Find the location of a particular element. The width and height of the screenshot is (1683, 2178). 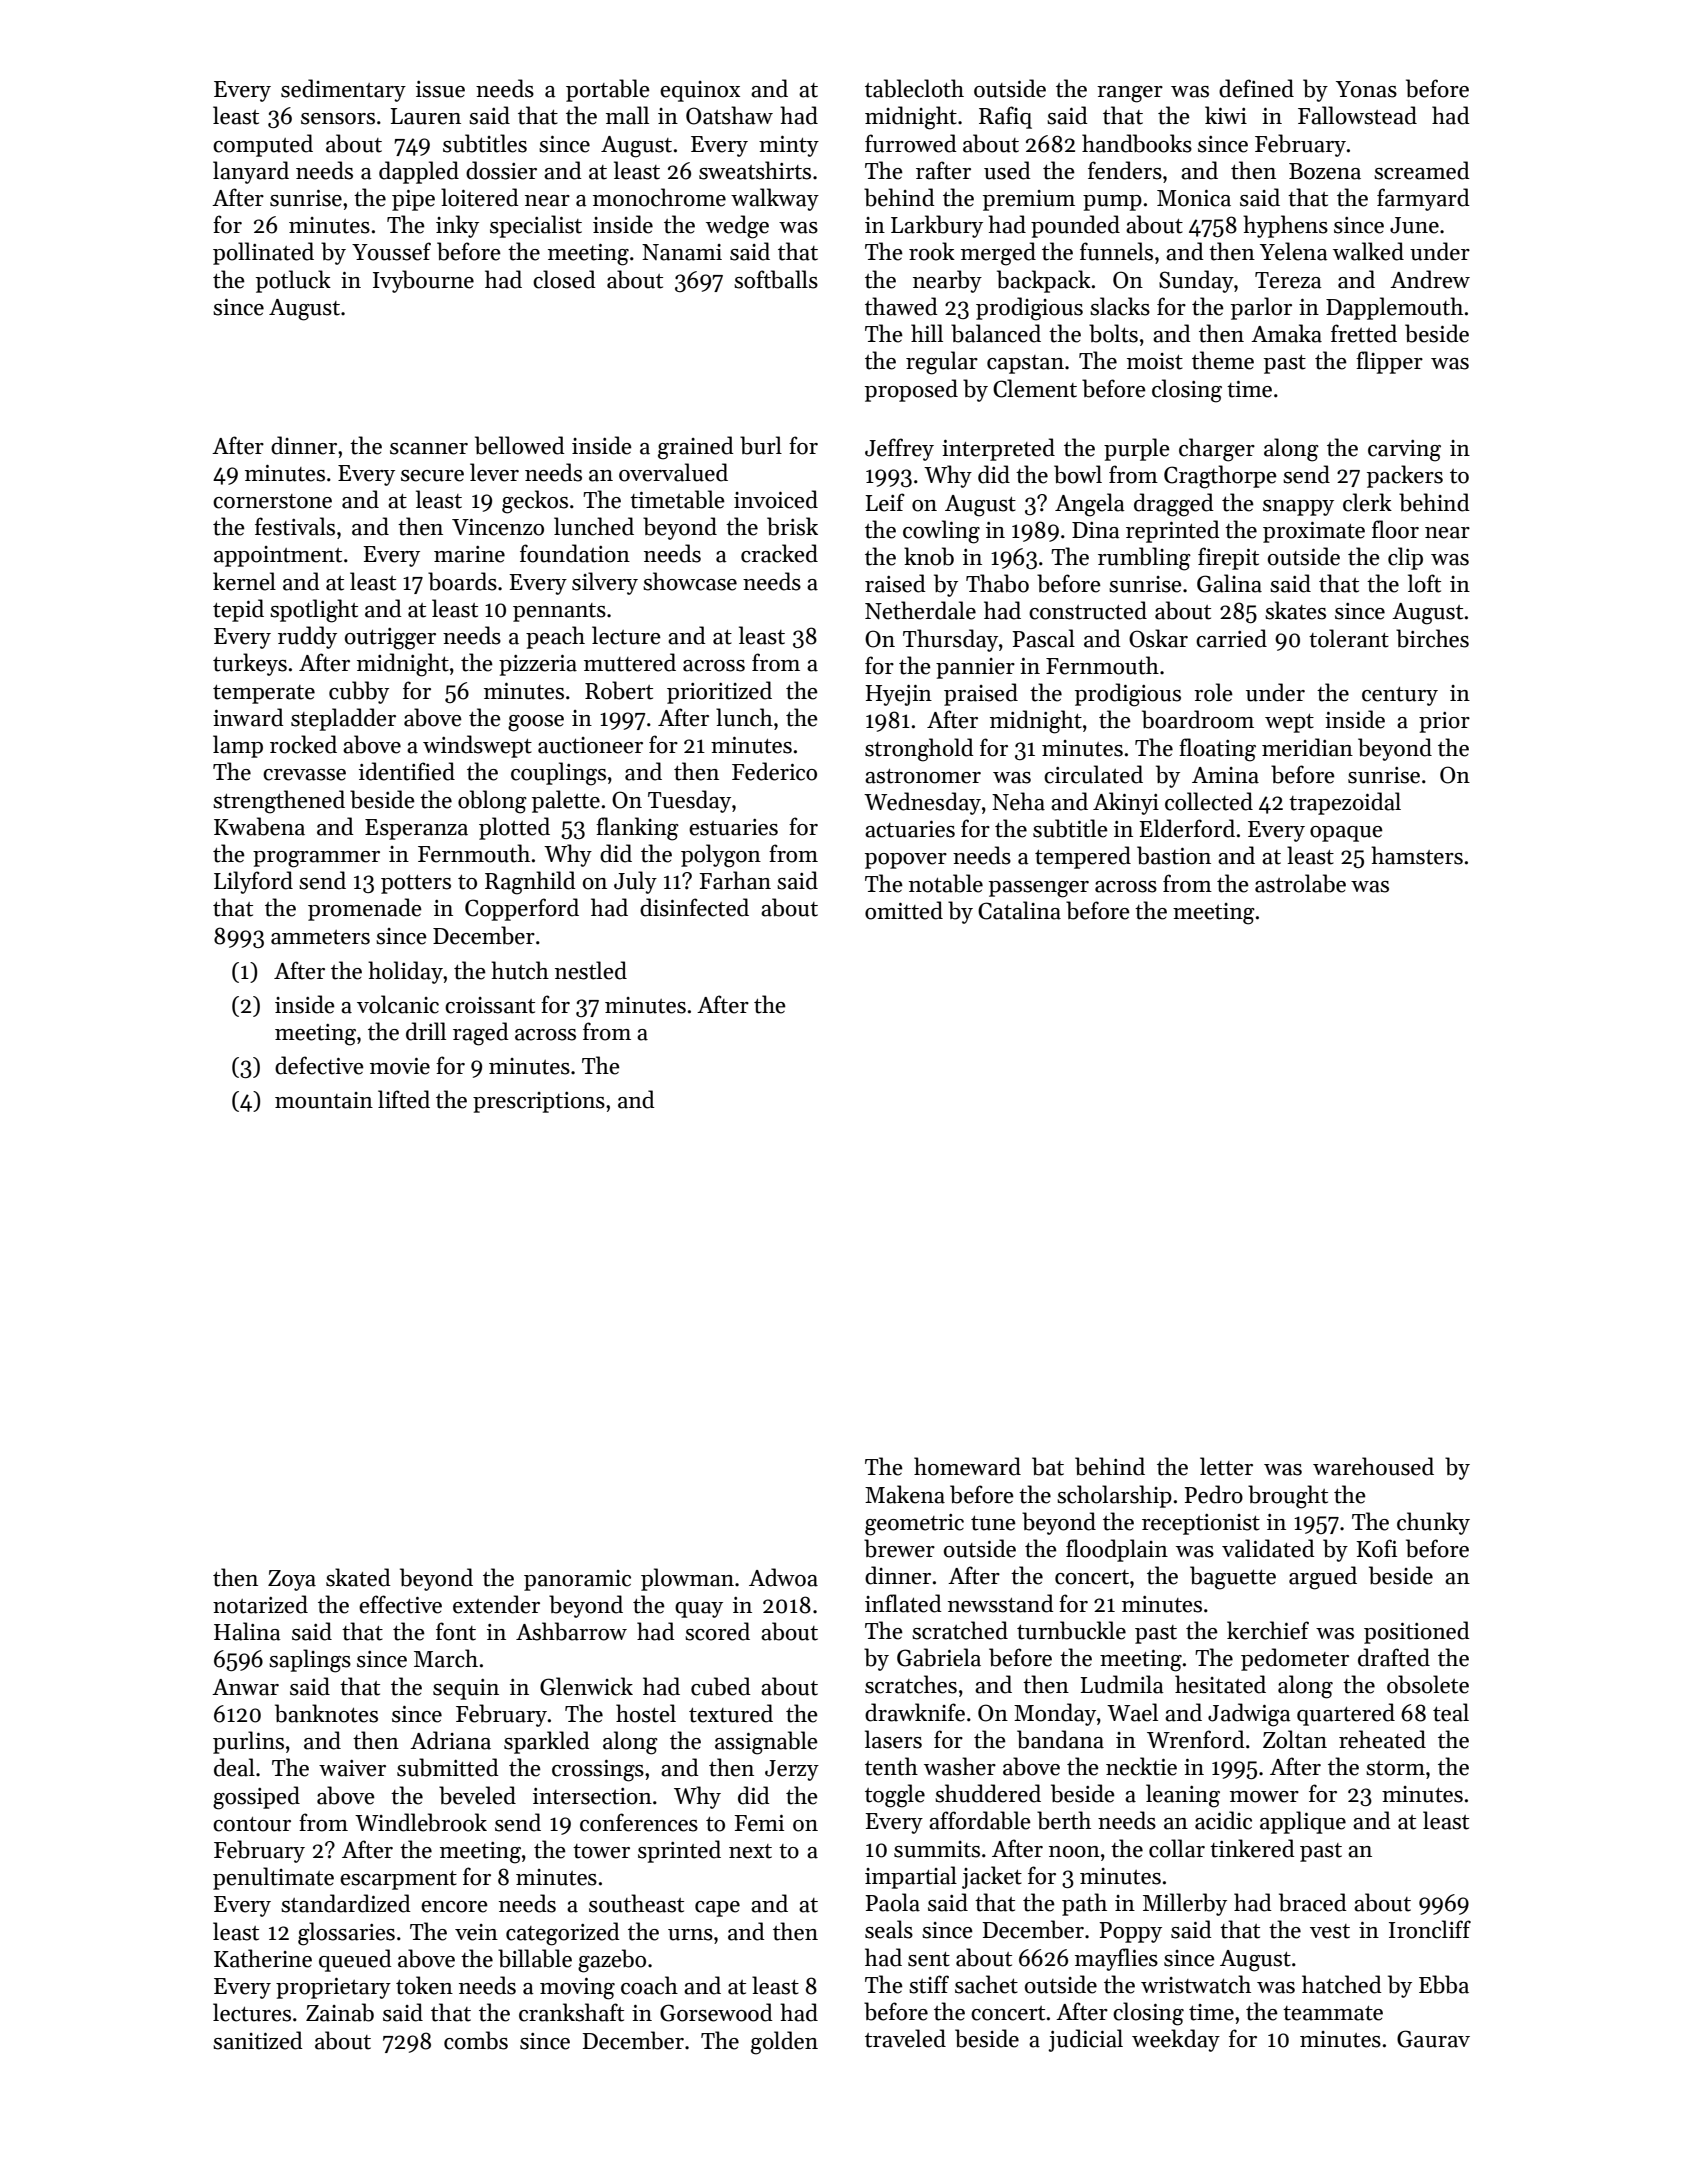

nestled is located at coordinates (591, 970).
